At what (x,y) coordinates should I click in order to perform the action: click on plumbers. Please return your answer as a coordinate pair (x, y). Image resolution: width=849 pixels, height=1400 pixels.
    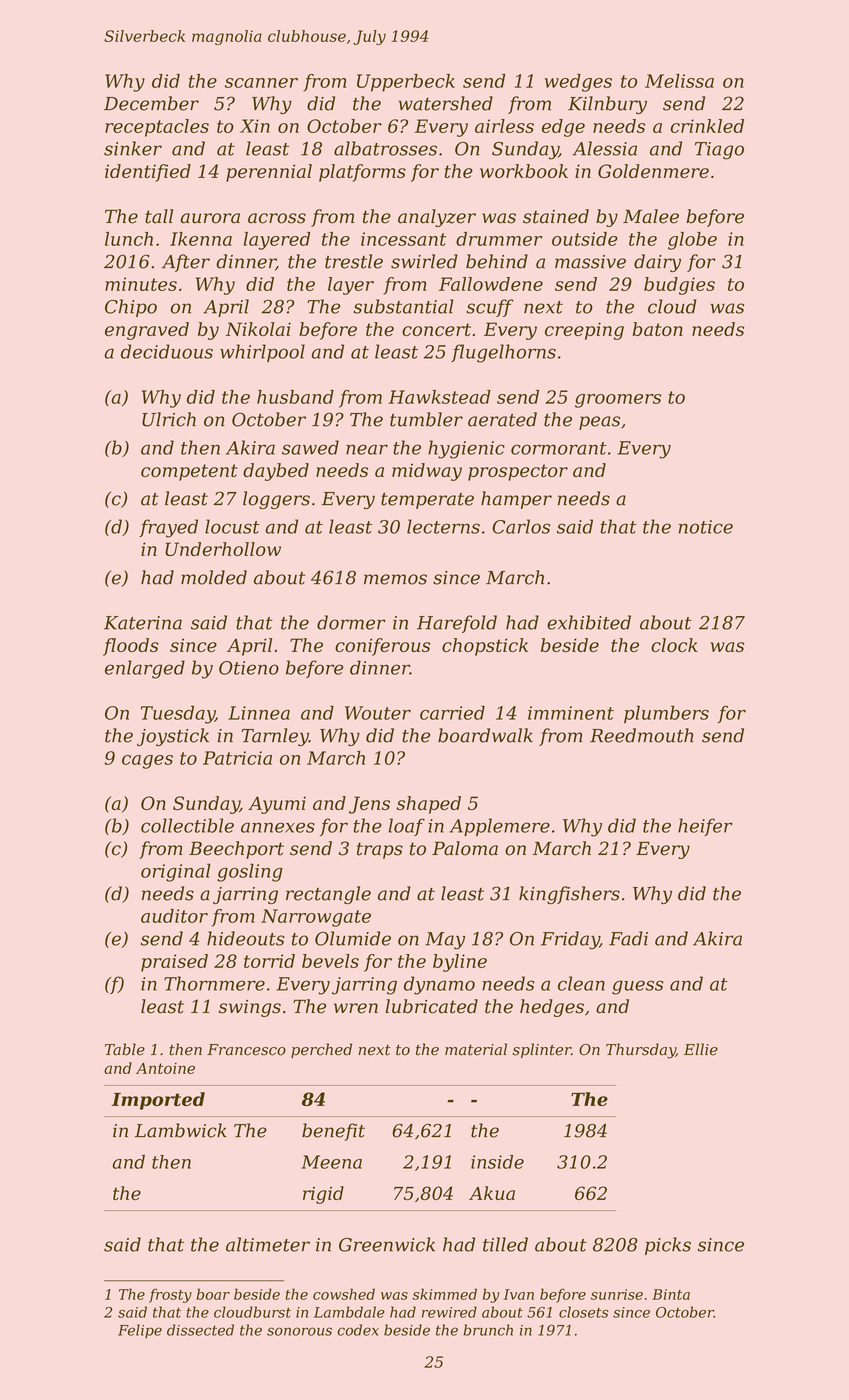
    Looking at the image, I should click on (666, 714).
